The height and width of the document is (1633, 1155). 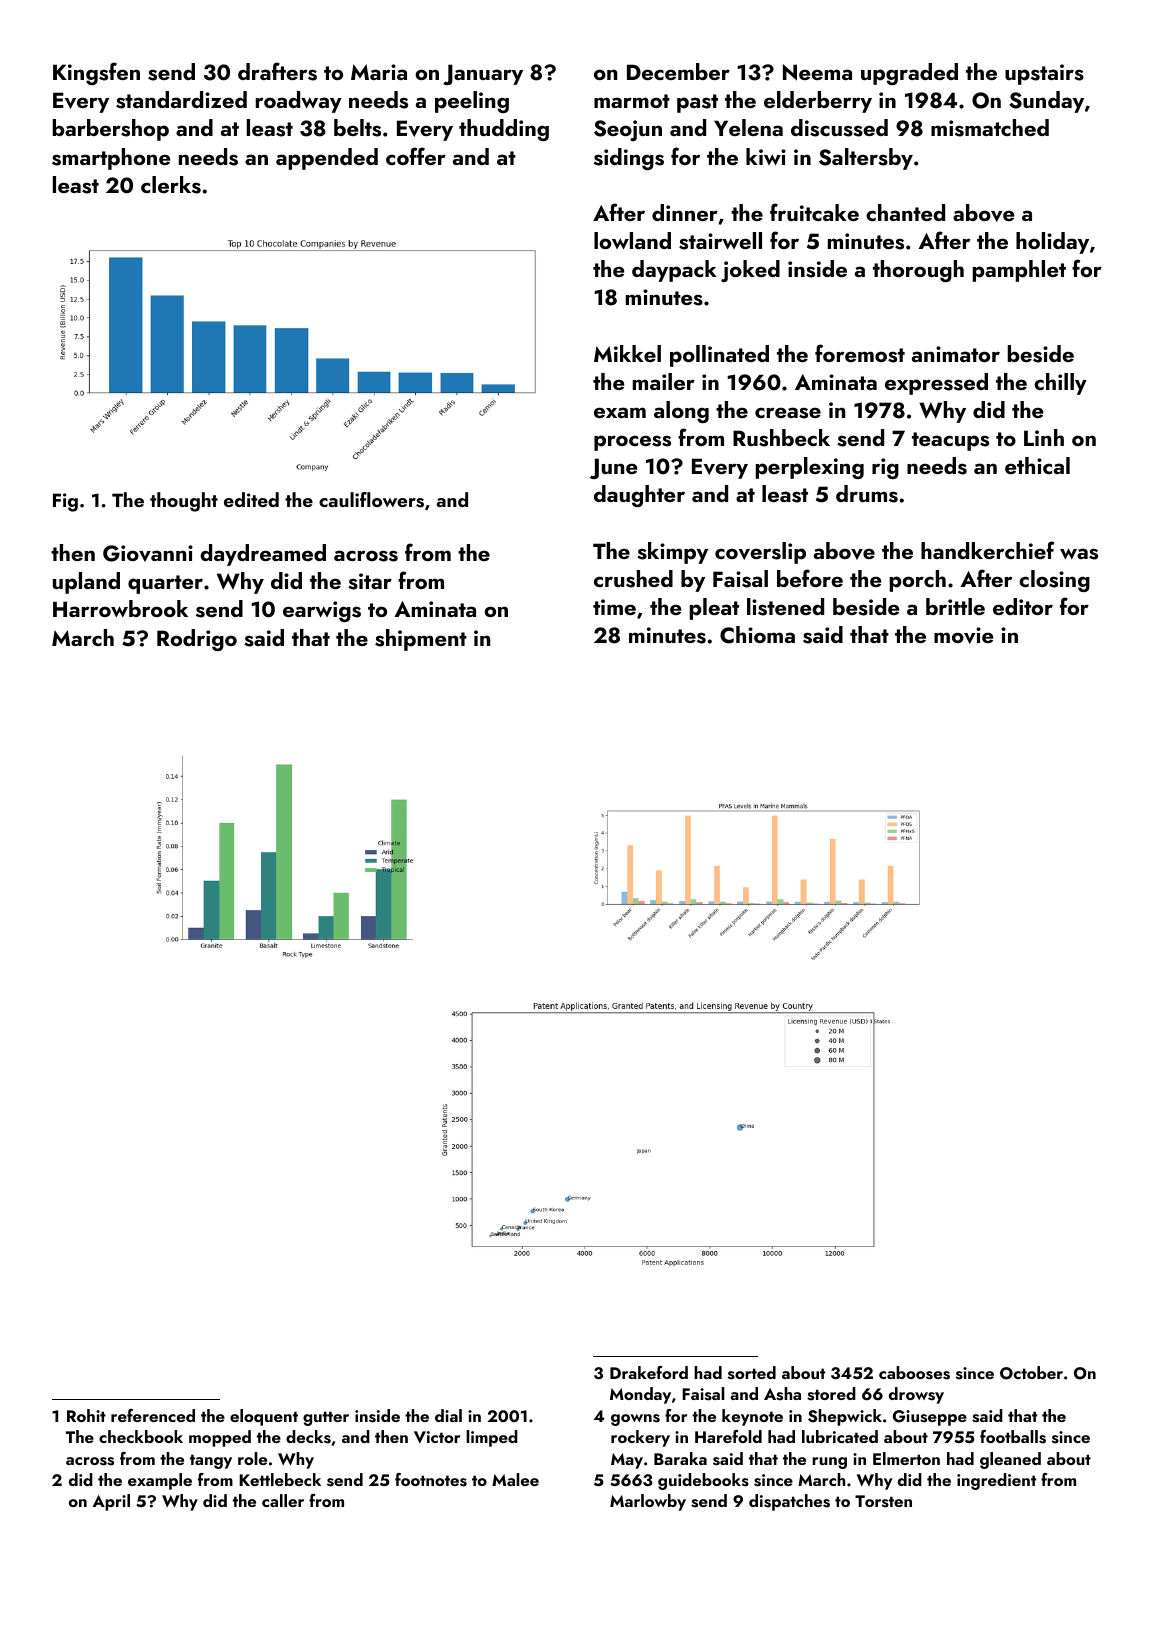 What do you see at coordinates (817, 72) in the document?
I see `Neema` at bounding box center [817, 72].
